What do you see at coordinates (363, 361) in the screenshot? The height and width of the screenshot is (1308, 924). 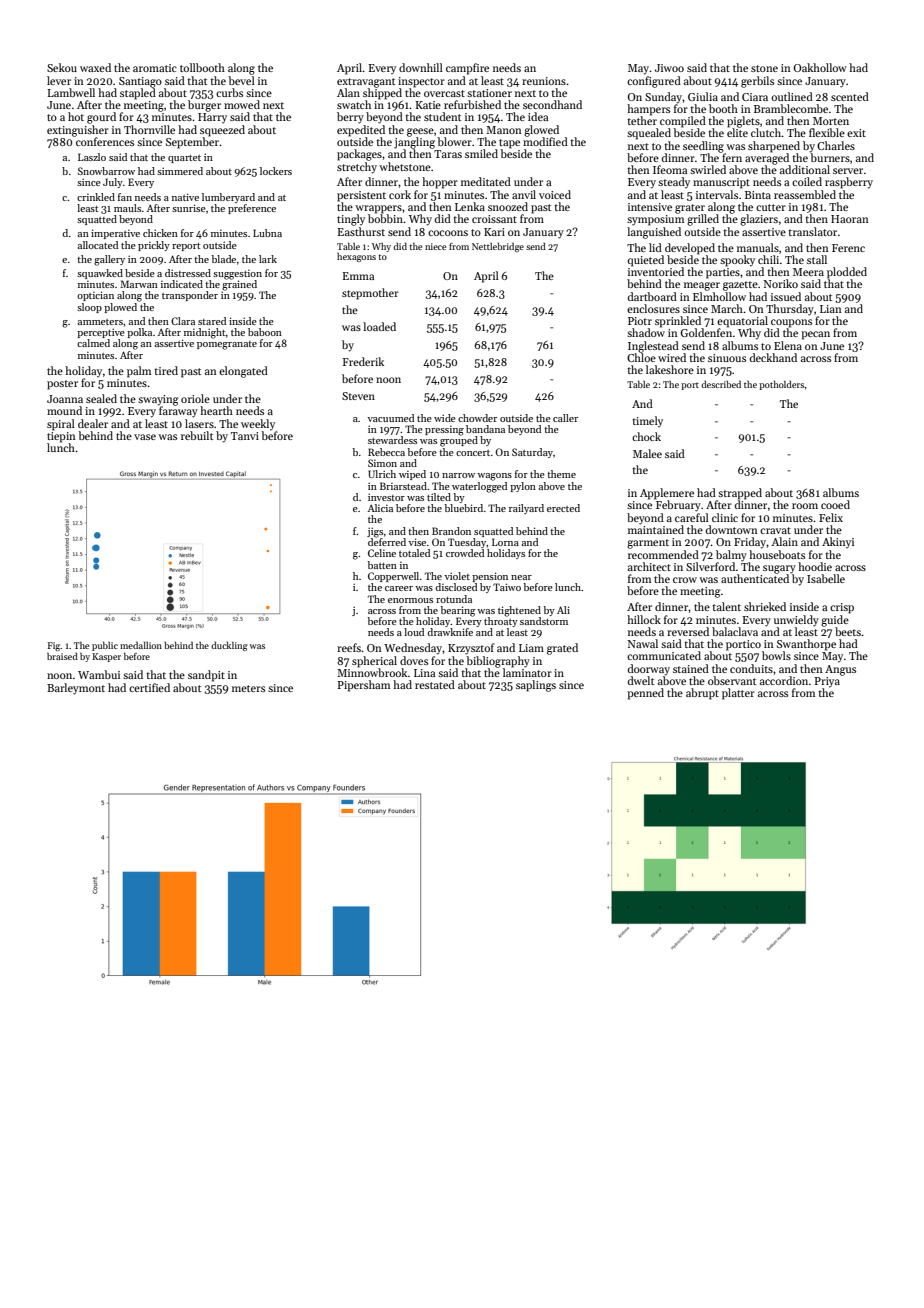 I see `Frederik` at bounding box center [363, 361].
